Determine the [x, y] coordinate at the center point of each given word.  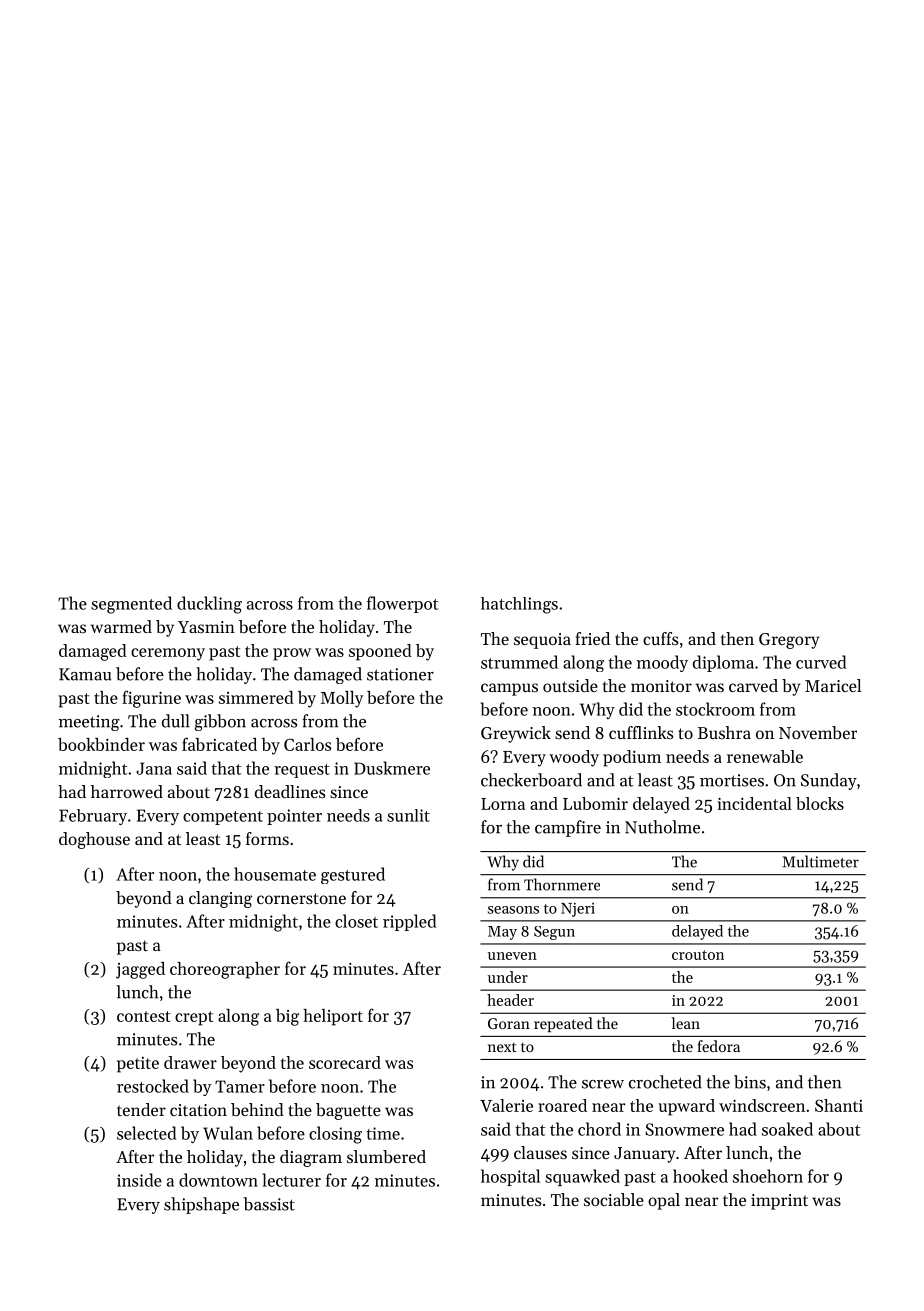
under [508, 977]
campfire [568, 828]
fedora [718, 1046]
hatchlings [519, 605]
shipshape [201, 1205]
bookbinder [101, 744]
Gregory [789, 641]
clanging [220, 899]
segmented [131, 605]
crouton [698, 955]
